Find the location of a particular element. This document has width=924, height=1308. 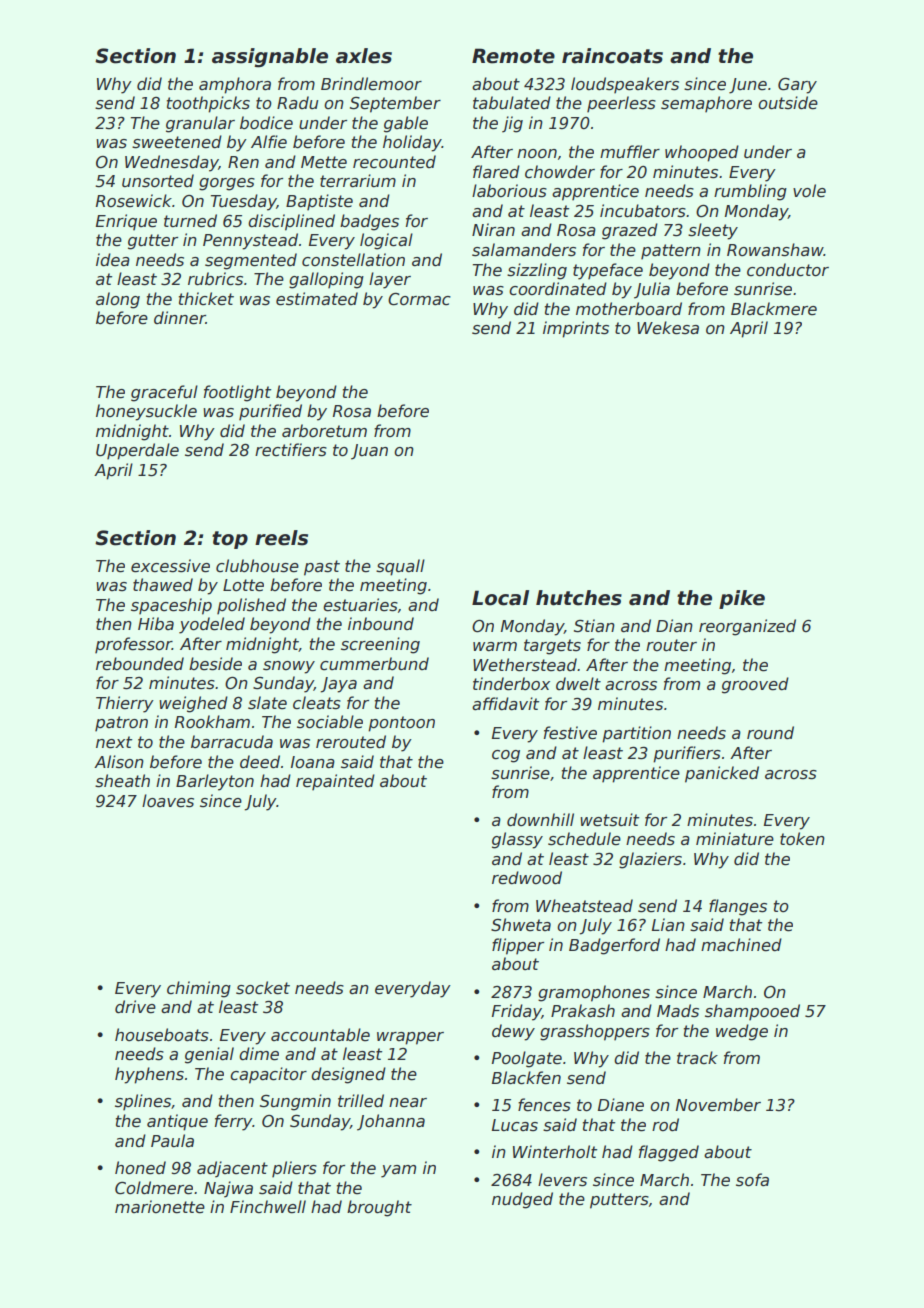

rectifiers is located at coordinates (291, 450).
